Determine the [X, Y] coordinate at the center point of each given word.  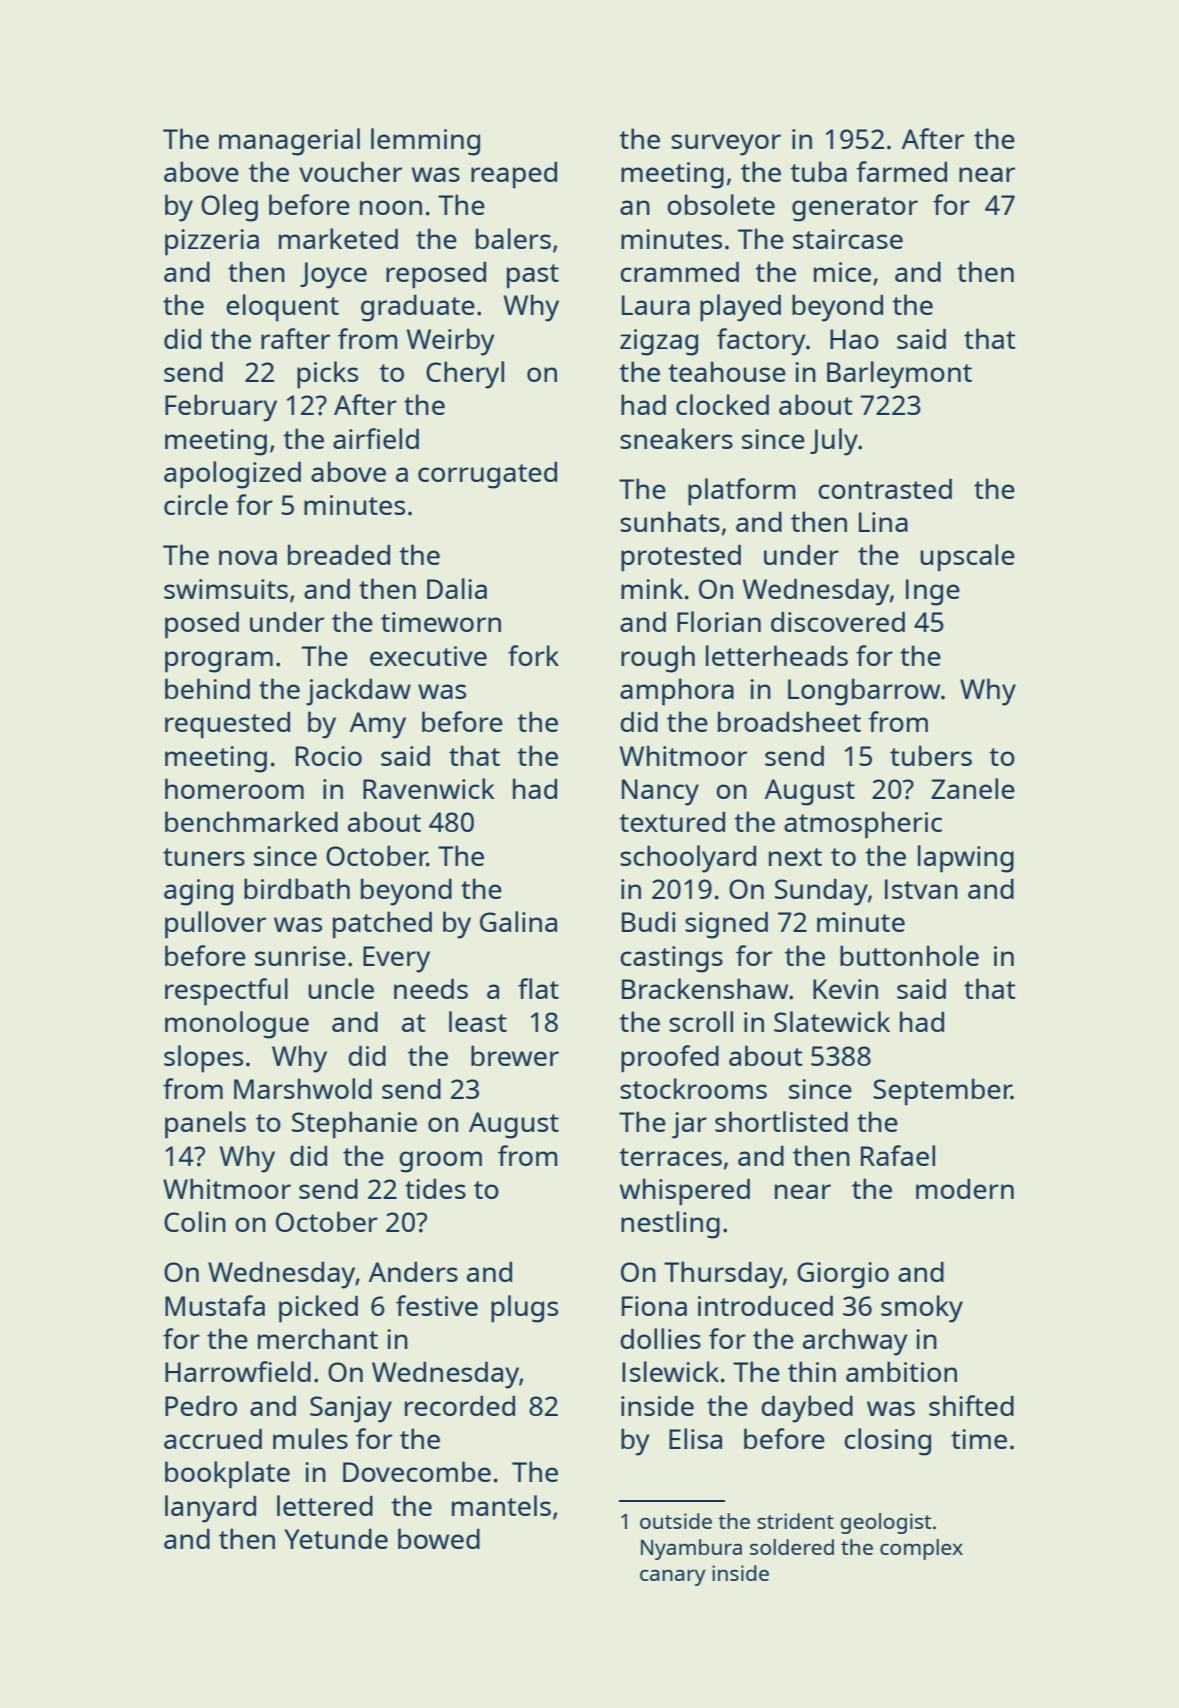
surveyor [726, 145]
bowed [439, 1538]
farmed [901, 171]
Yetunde [336, 1539]
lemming [425, 142]
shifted [971, 1405]
